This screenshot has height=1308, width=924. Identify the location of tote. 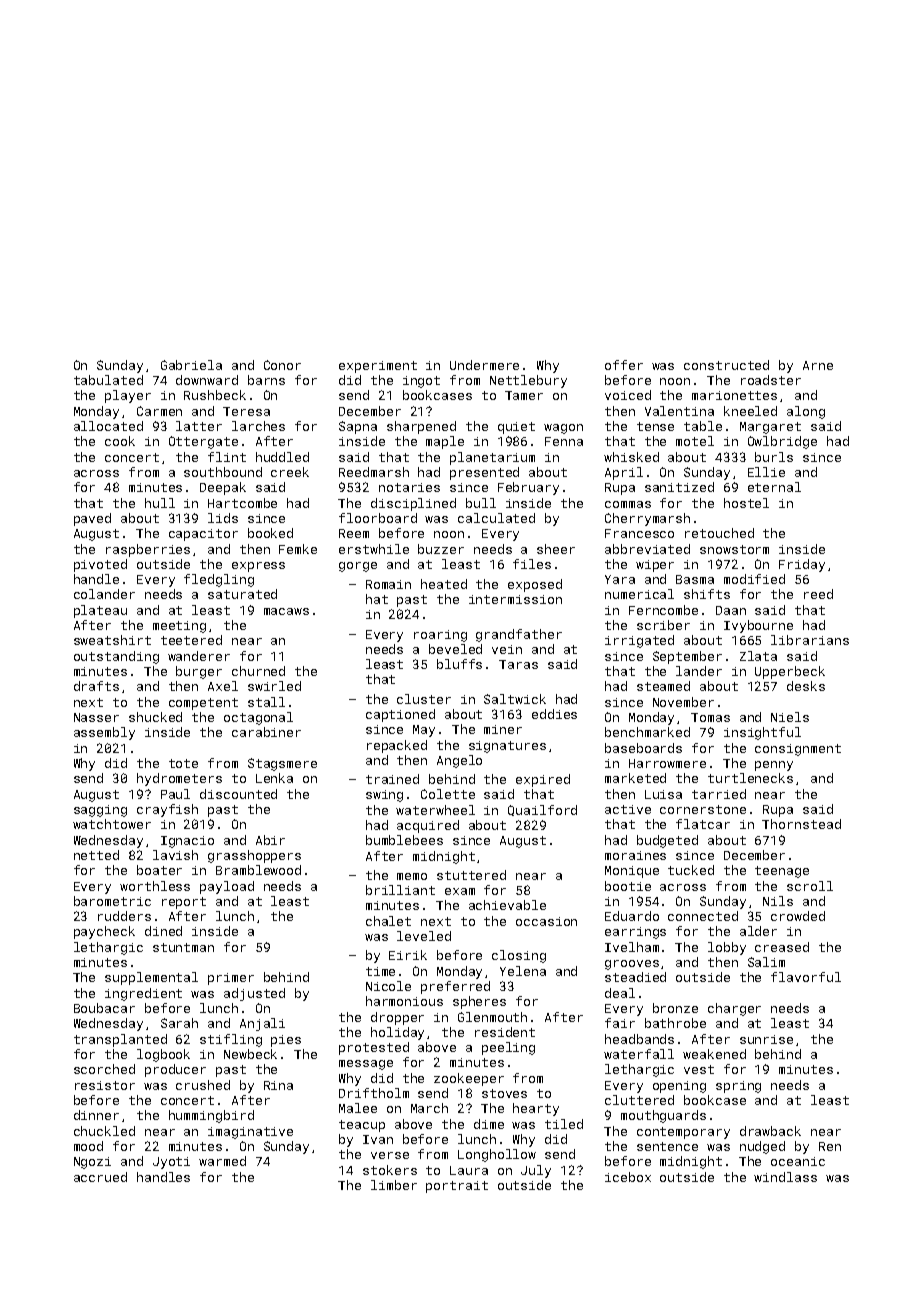
(183, 763).
